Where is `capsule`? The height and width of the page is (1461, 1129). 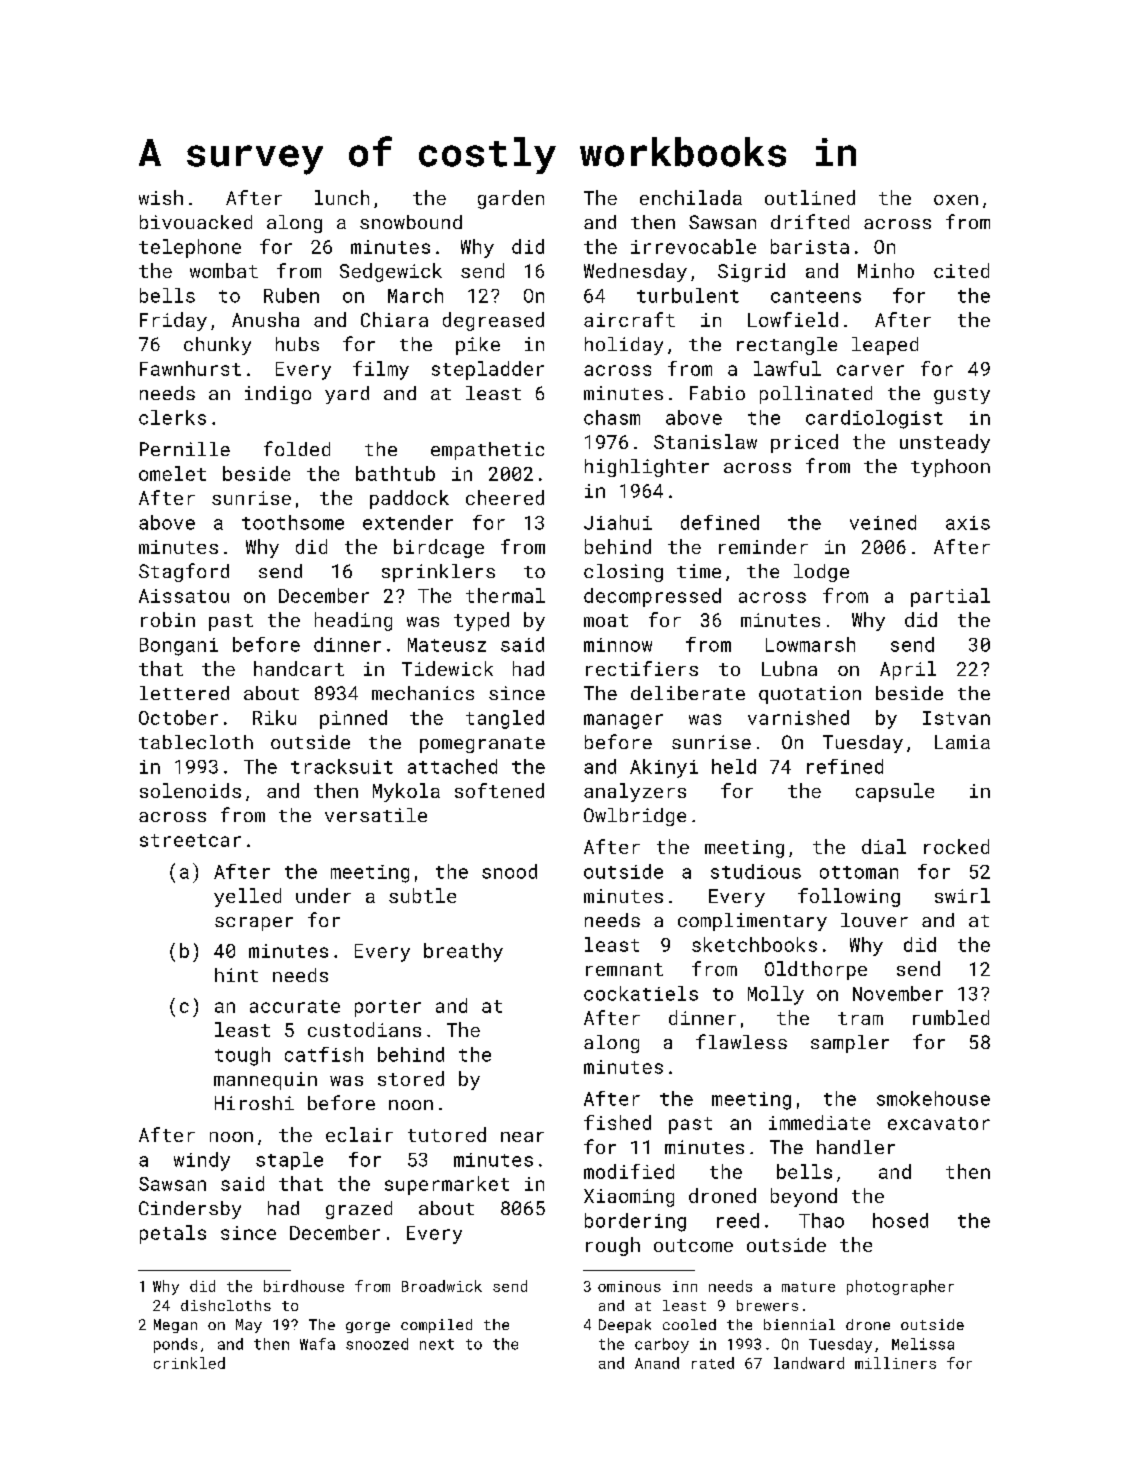
capsule is located at coordinates (895, 792).
